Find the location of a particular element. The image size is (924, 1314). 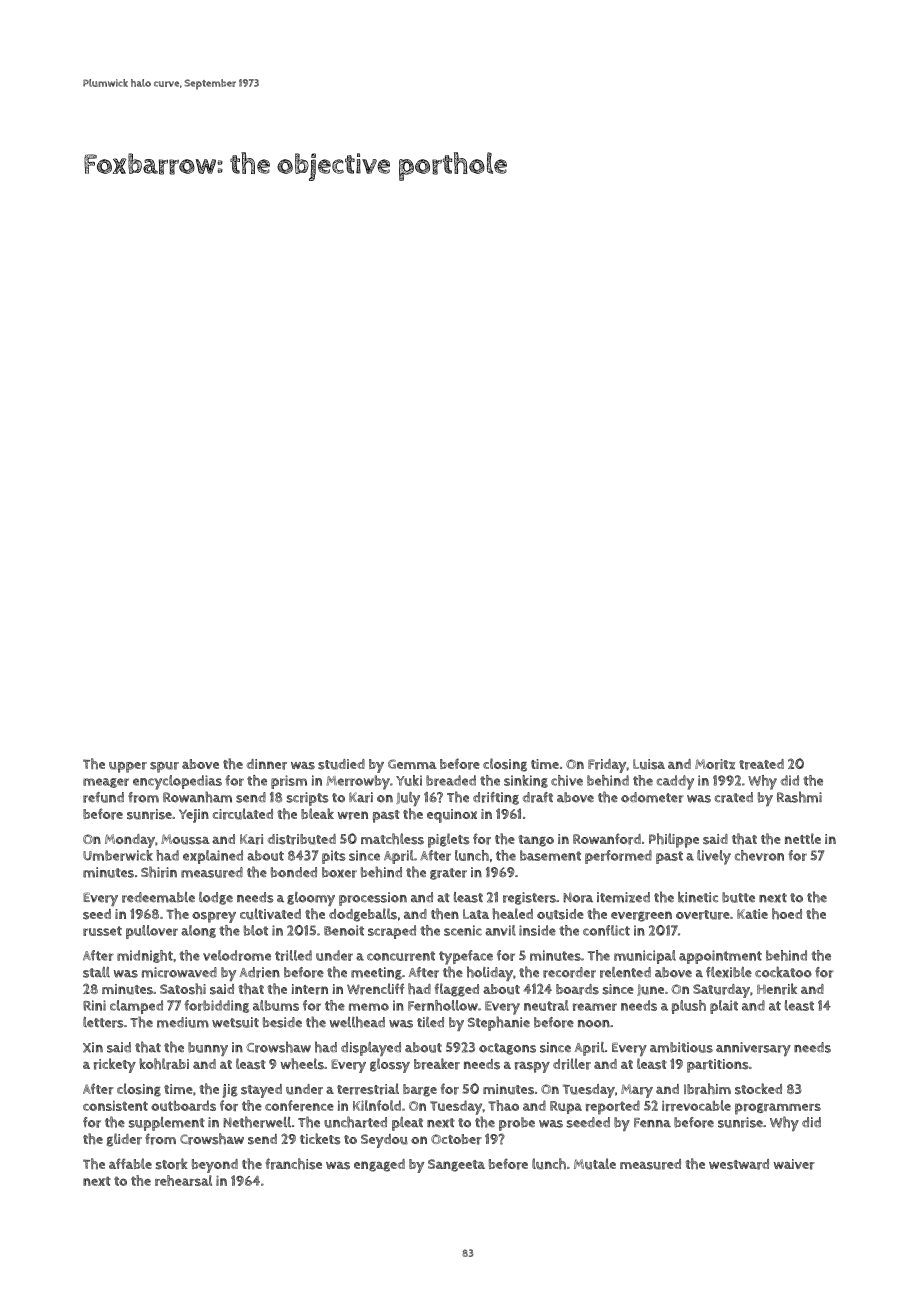

westward is located at coordinates (739, 1164).
